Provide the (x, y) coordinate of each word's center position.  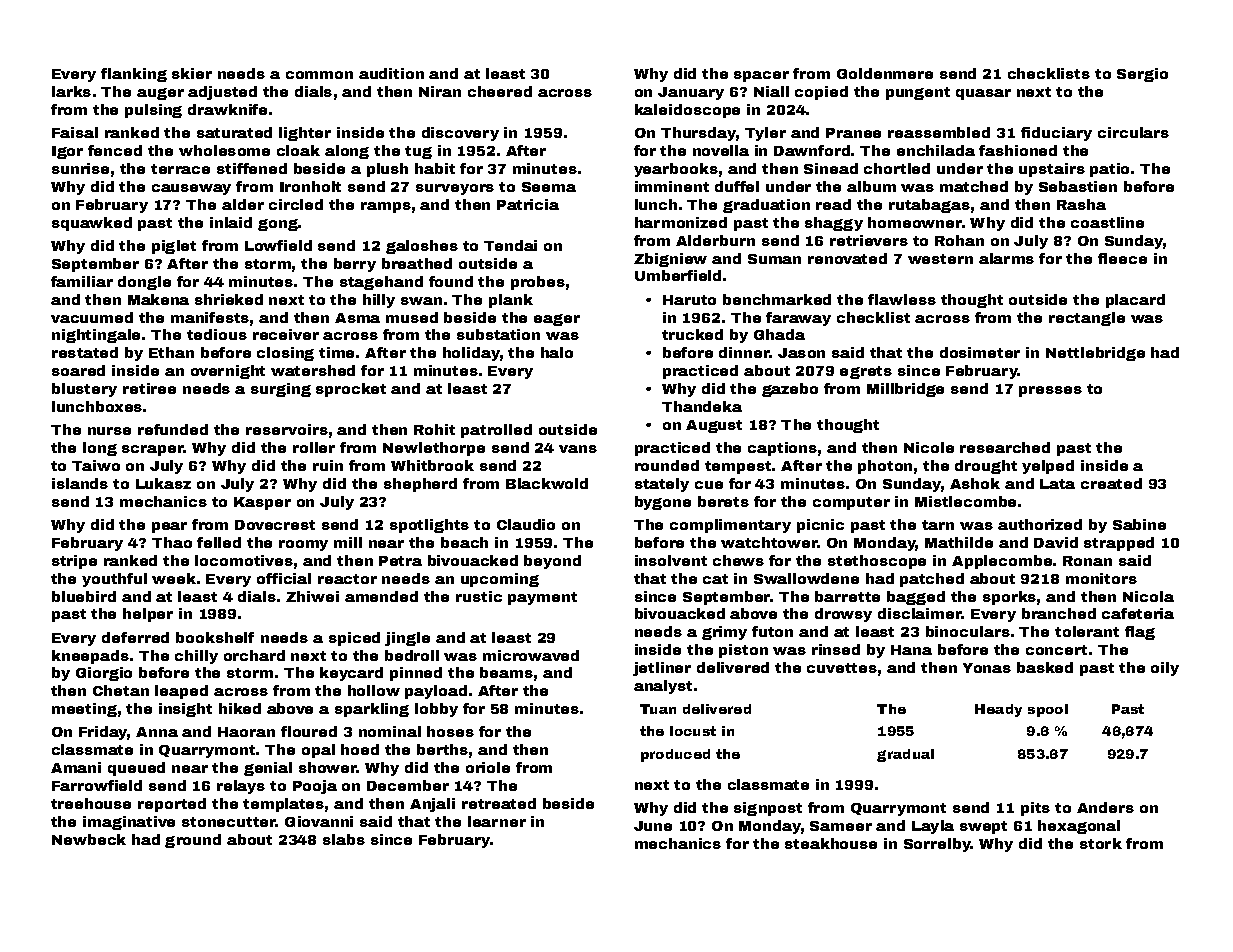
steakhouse (831, 843)
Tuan (658, 709)
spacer (761, 76)
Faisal (75, 132)
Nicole (929, 447)
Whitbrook (432, 465)
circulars (1133, 132)
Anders (1105, 807)
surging (281, 390)
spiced (354, 639)
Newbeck (89, 839)
